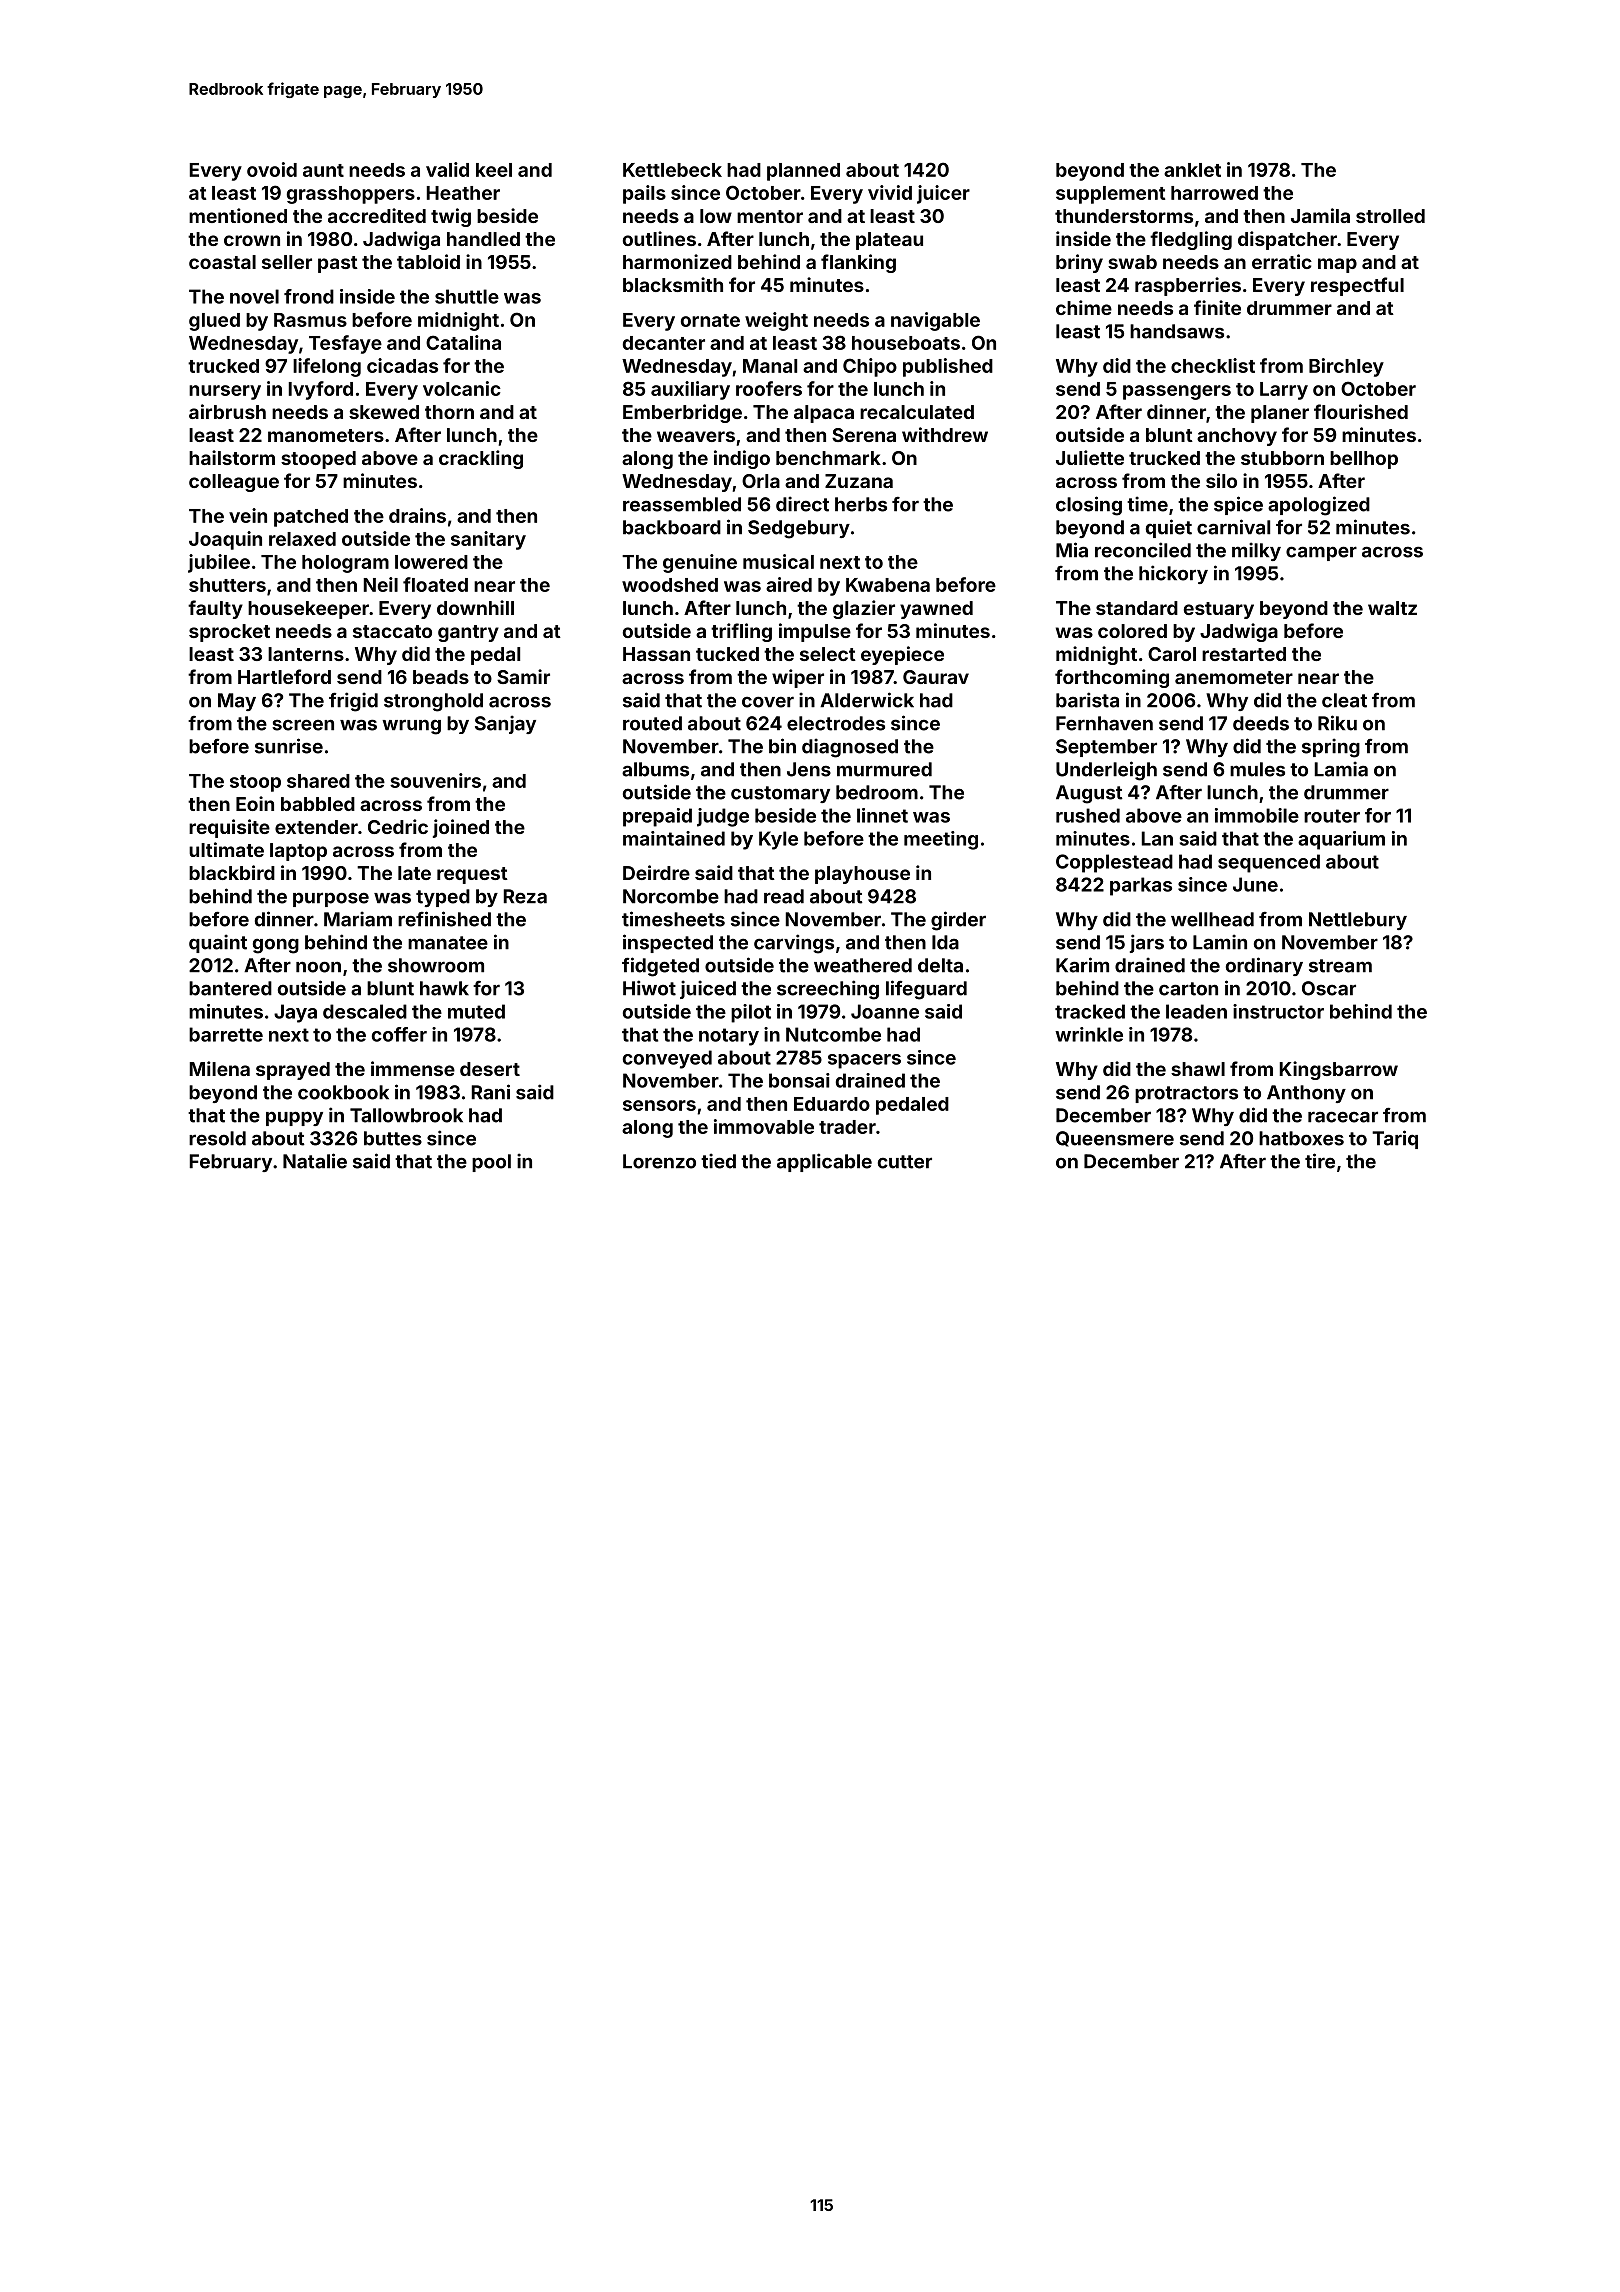 The height and width of the screenshot is (2292, 1620). Describe the element at coordinates (272, 169) in the screenshot. I see `ovoid` at that location.
